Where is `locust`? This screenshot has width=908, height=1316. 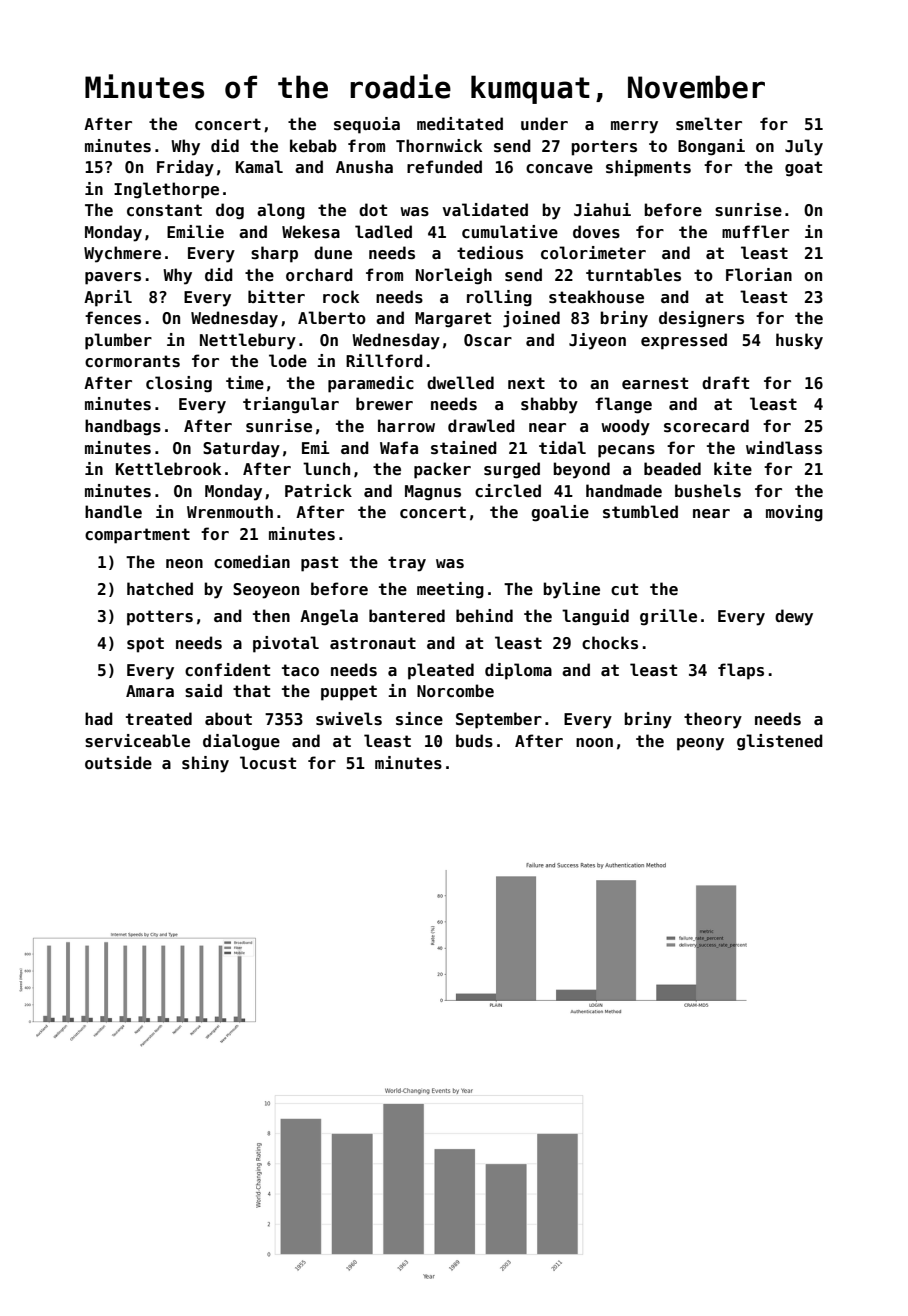 locust is located at coordinates (268, 763).
